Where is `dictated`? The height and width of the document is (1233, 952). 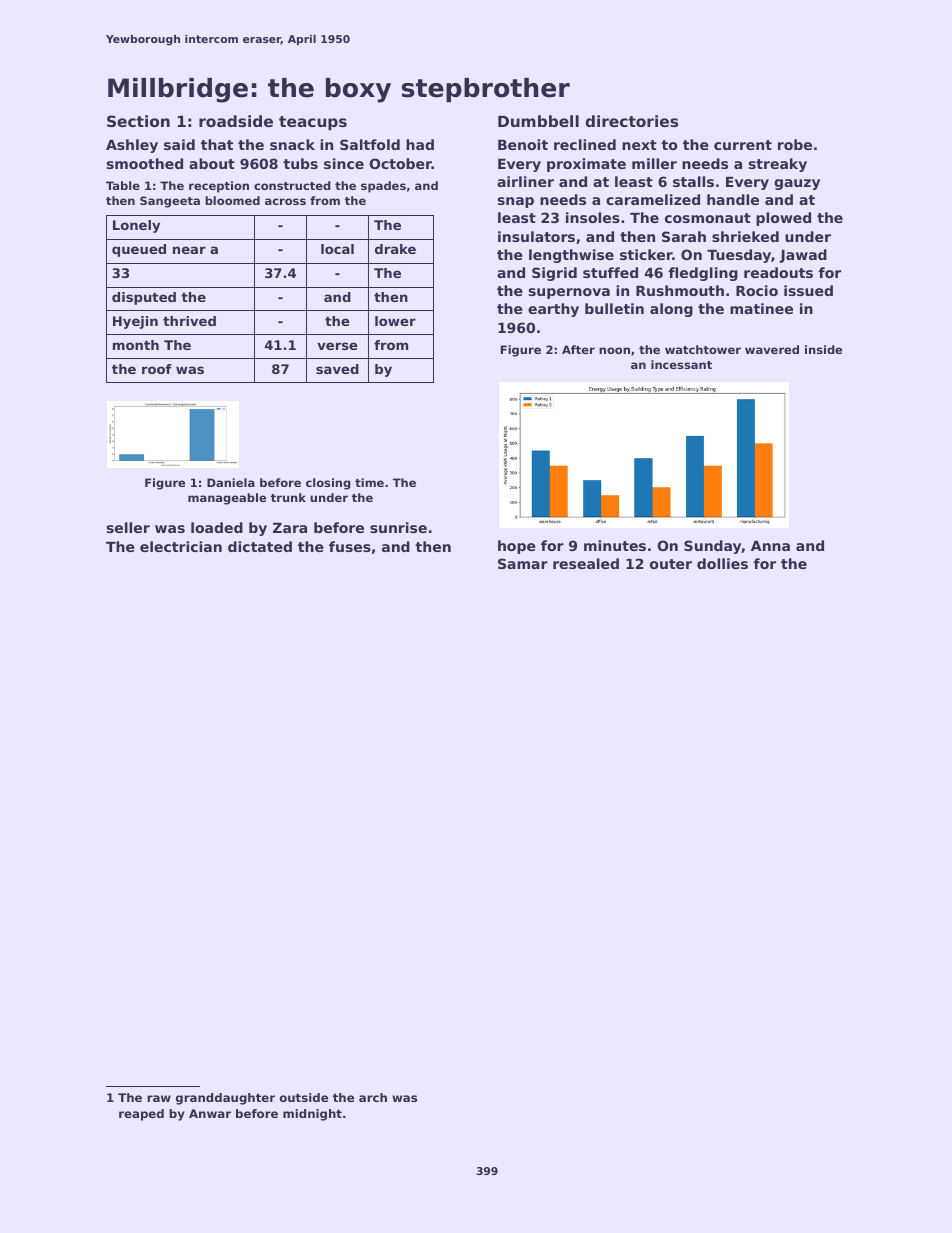 dictated is located at coordinates (260, 546).
